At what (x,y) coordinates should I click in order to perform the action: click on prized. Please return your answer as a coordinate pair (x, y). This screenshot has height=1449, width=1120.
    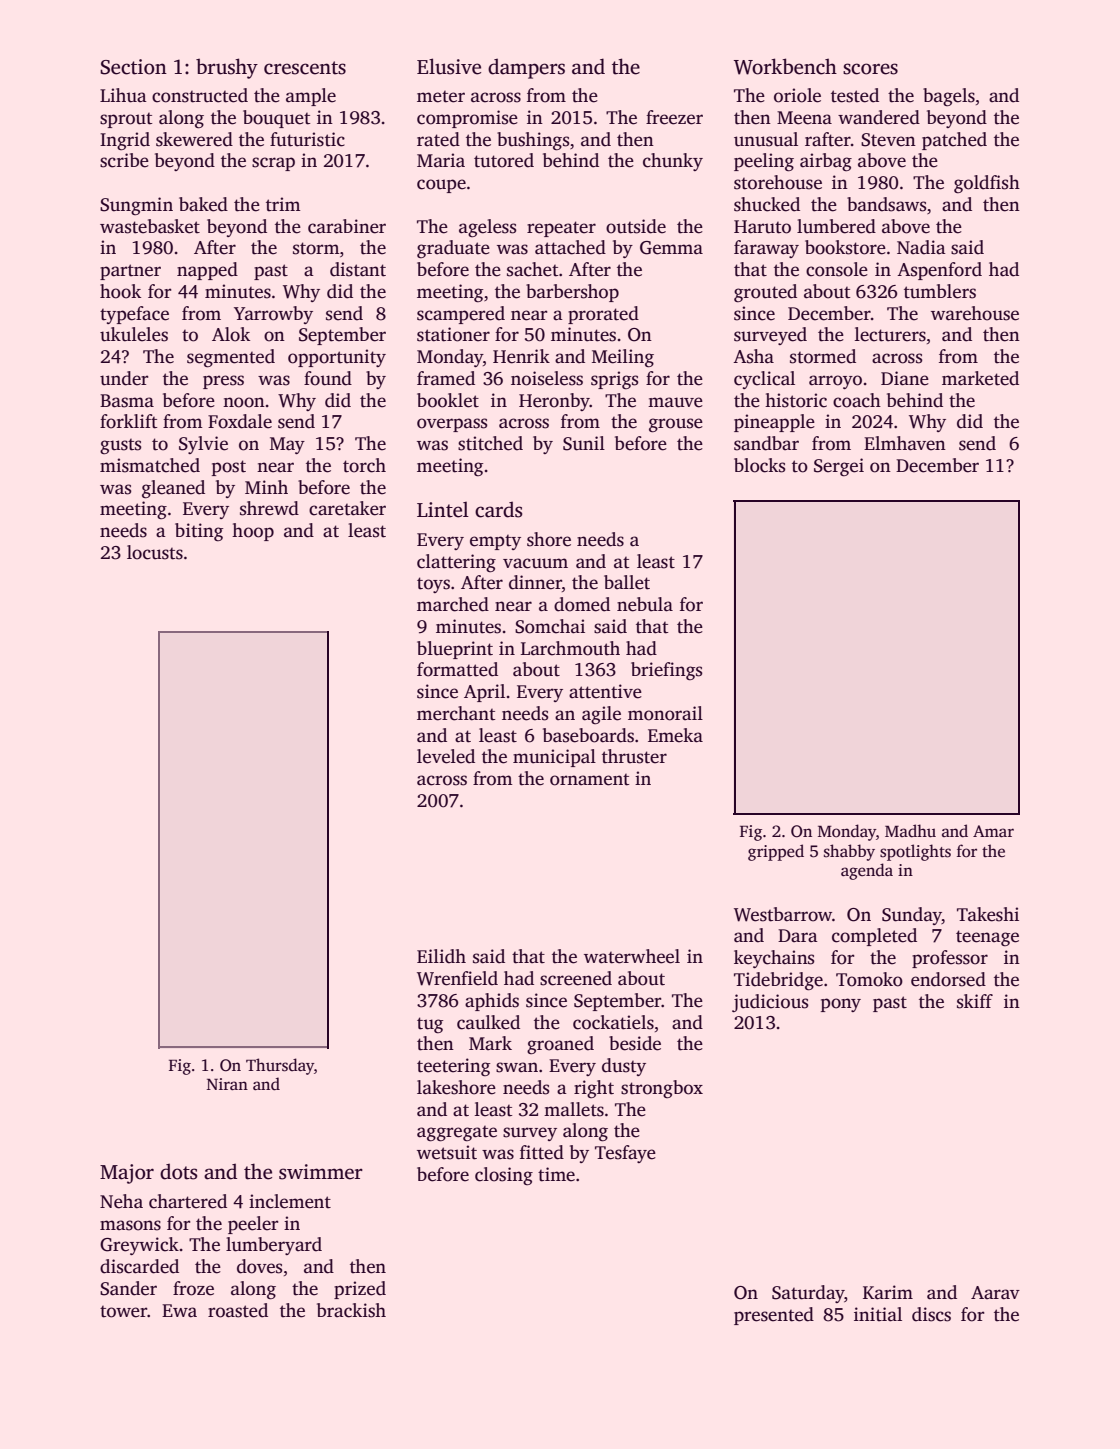
    Looking at the image, I should click on (360, 1290).
